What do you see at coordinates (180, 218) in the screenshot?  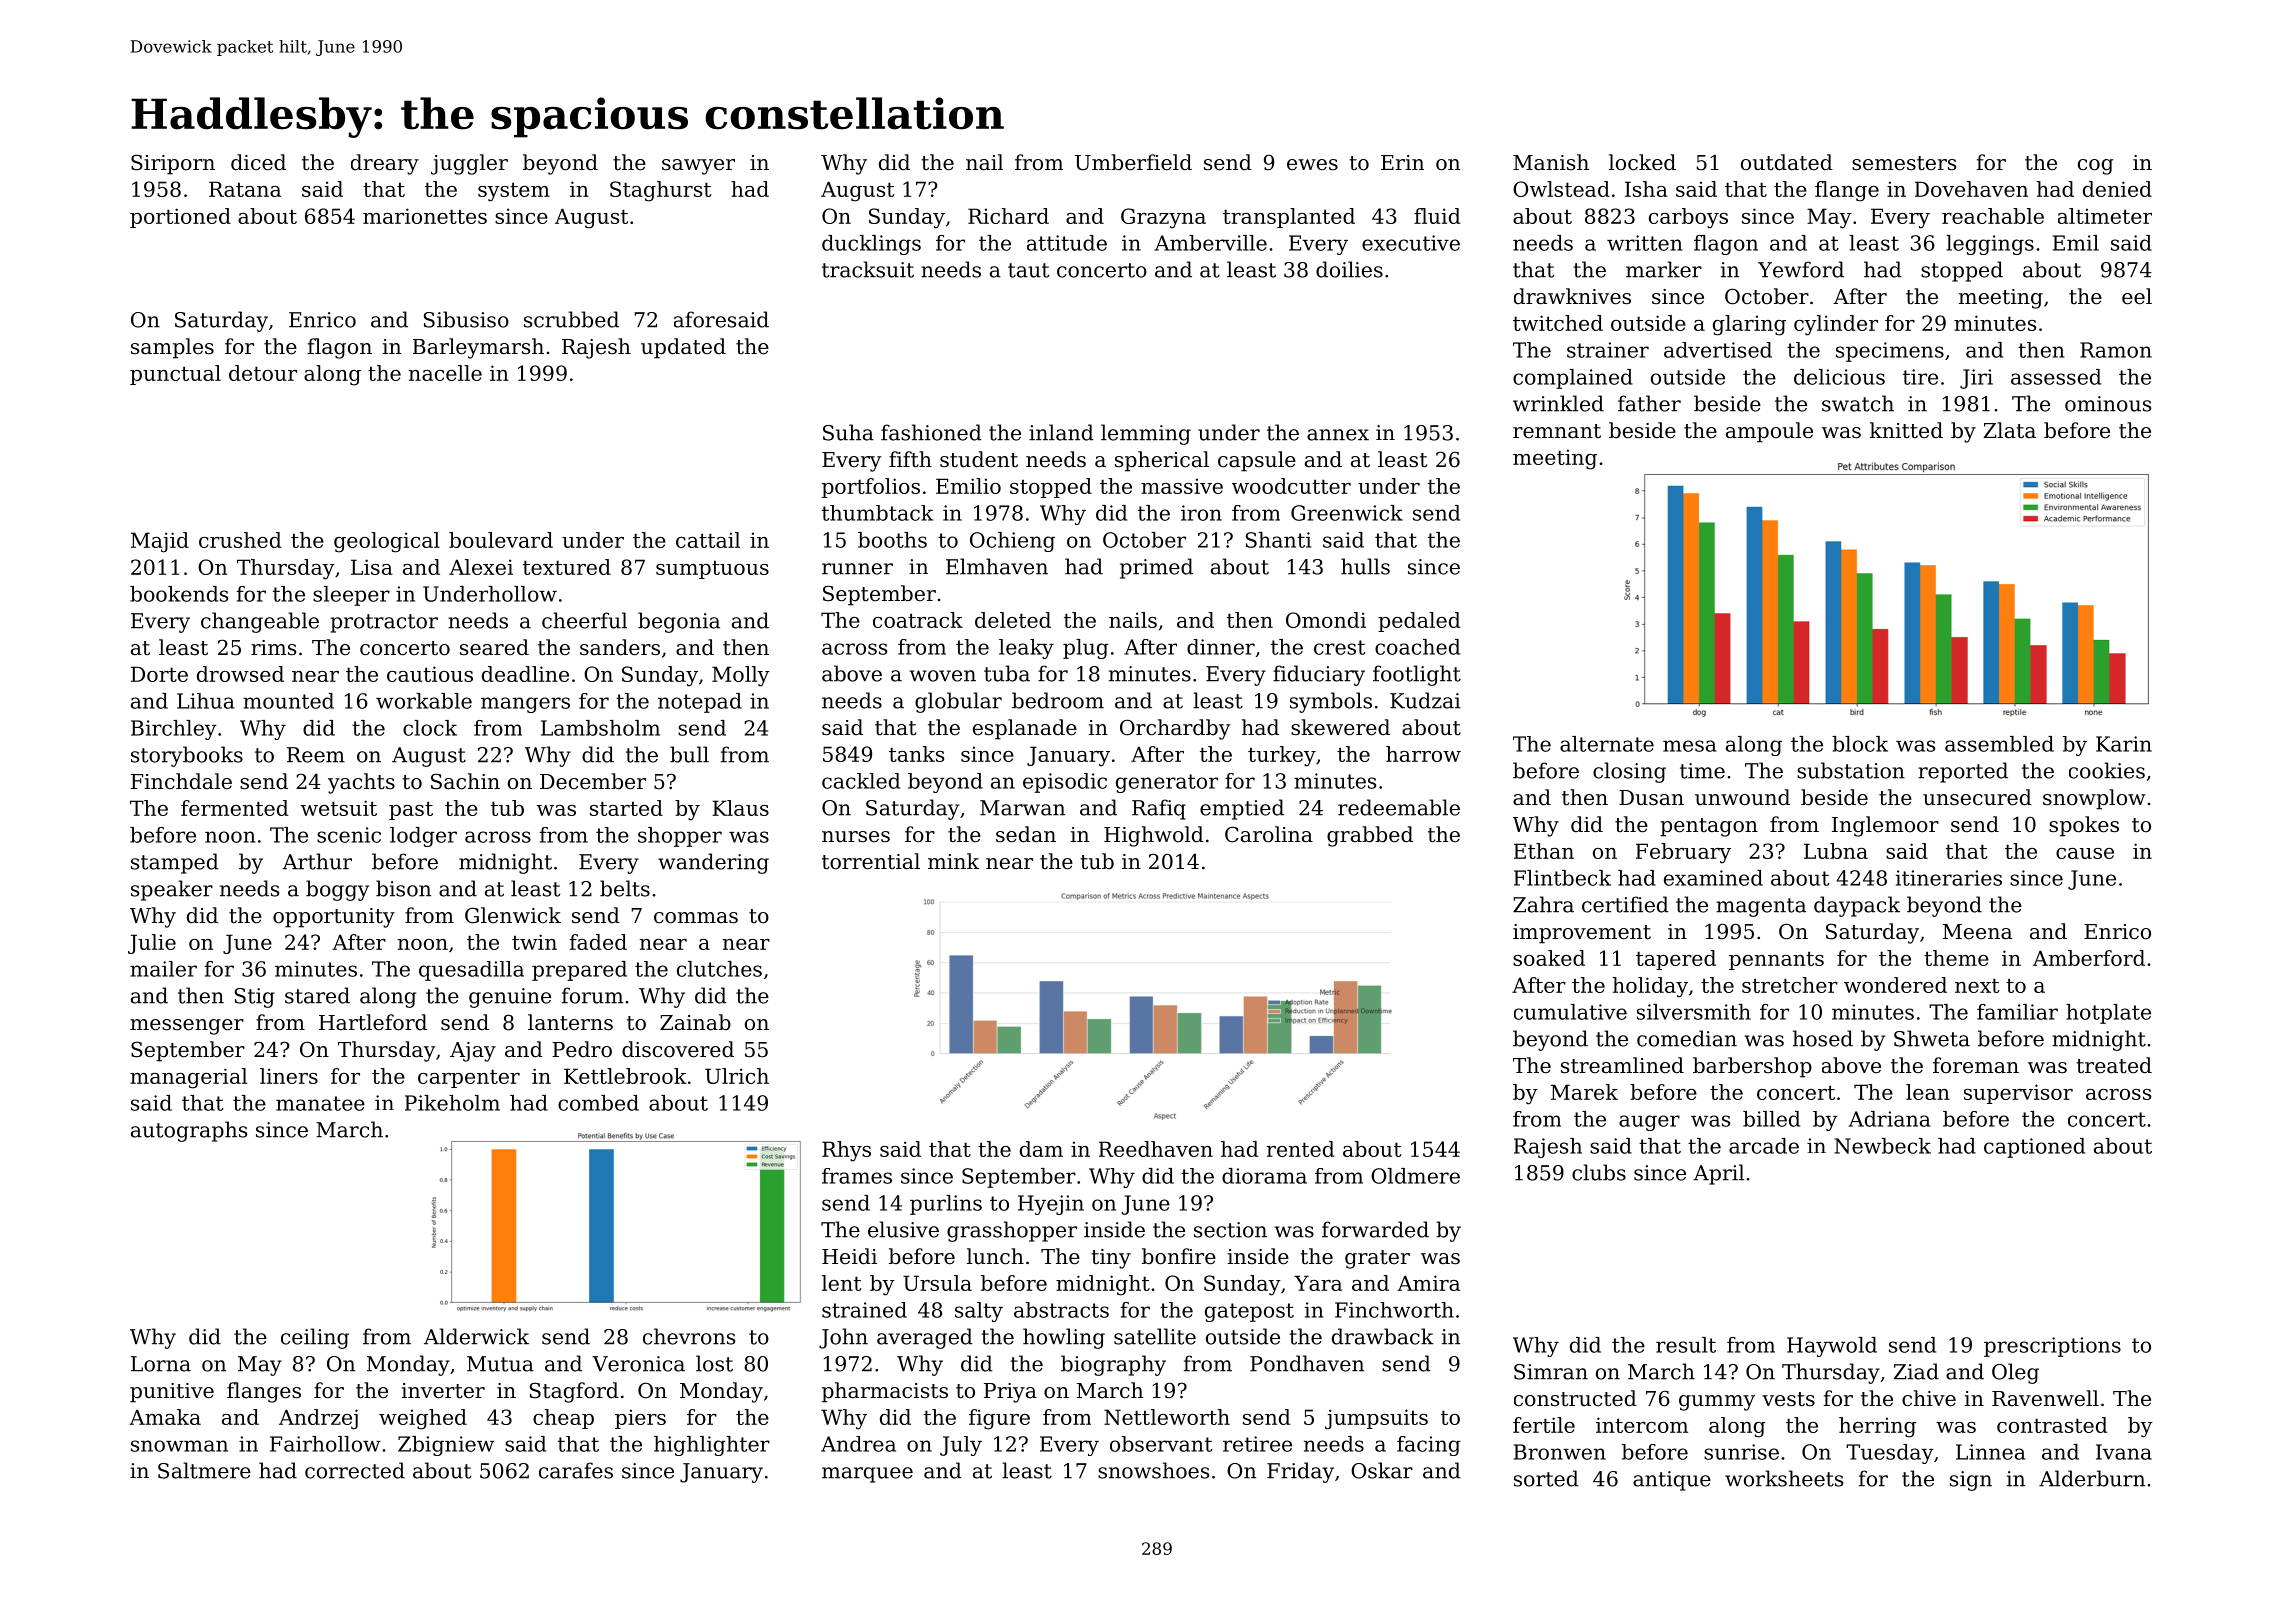 I see `portioned` at bounding box center [180, 218].
